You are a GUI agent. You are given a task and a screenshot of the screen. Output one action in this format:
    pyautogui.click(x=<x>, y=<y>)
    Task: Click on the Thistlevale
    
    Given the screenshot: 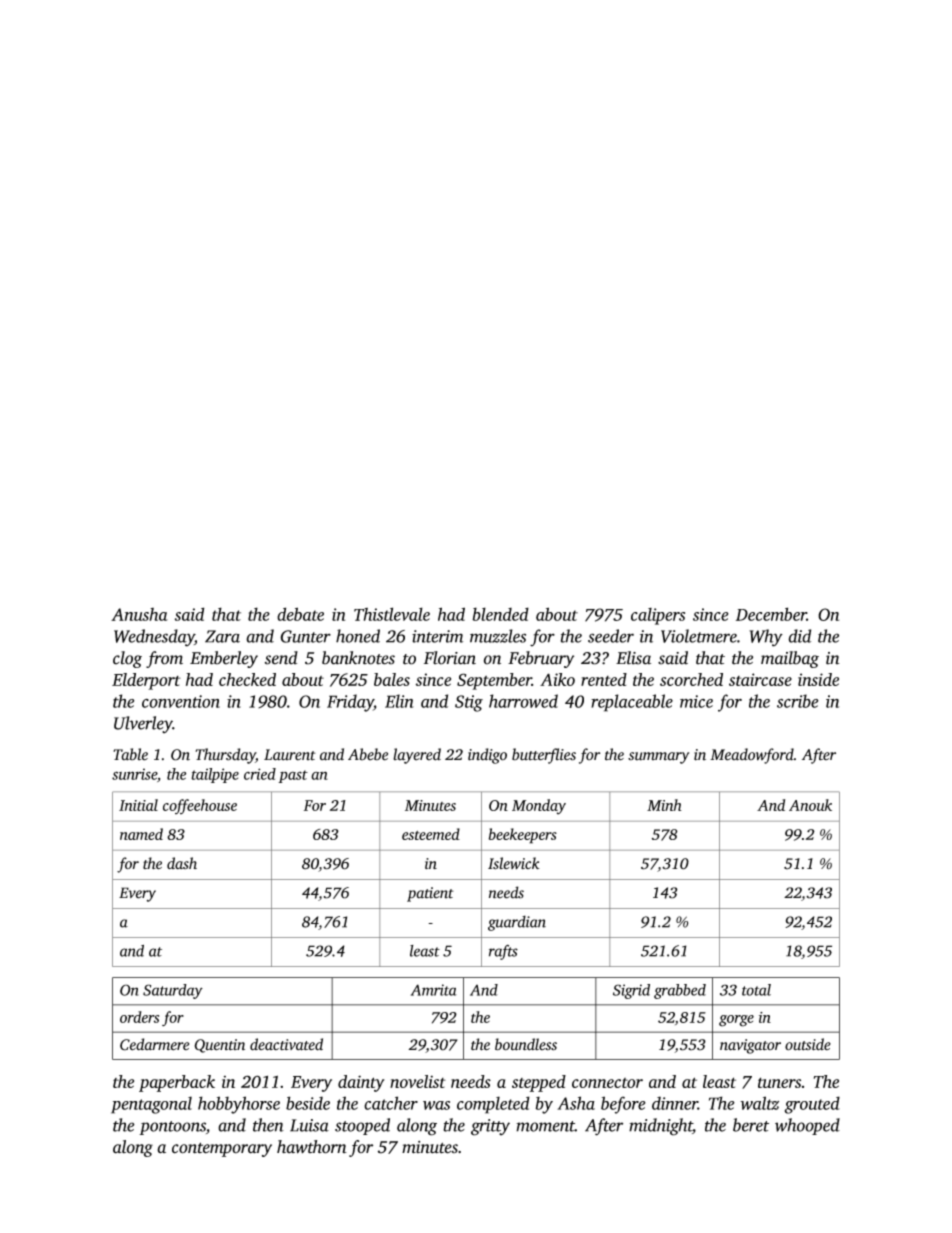 What is the action you would take?
    pyautogui.click(x=392, y=614)
